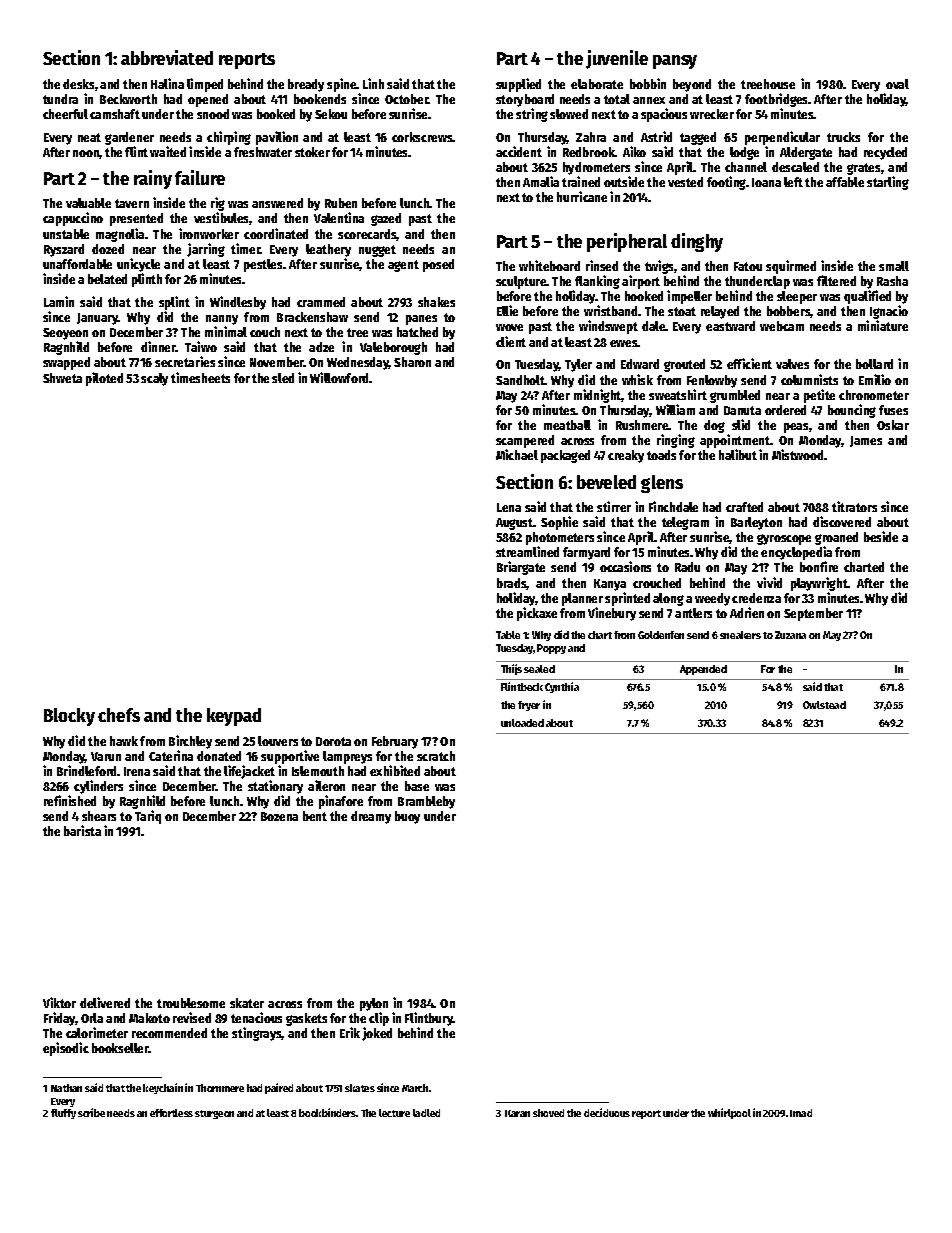  What do you see at coordinates (82, 830) in the screenshot?
I see `barista` at bounding box center [82, 830].
